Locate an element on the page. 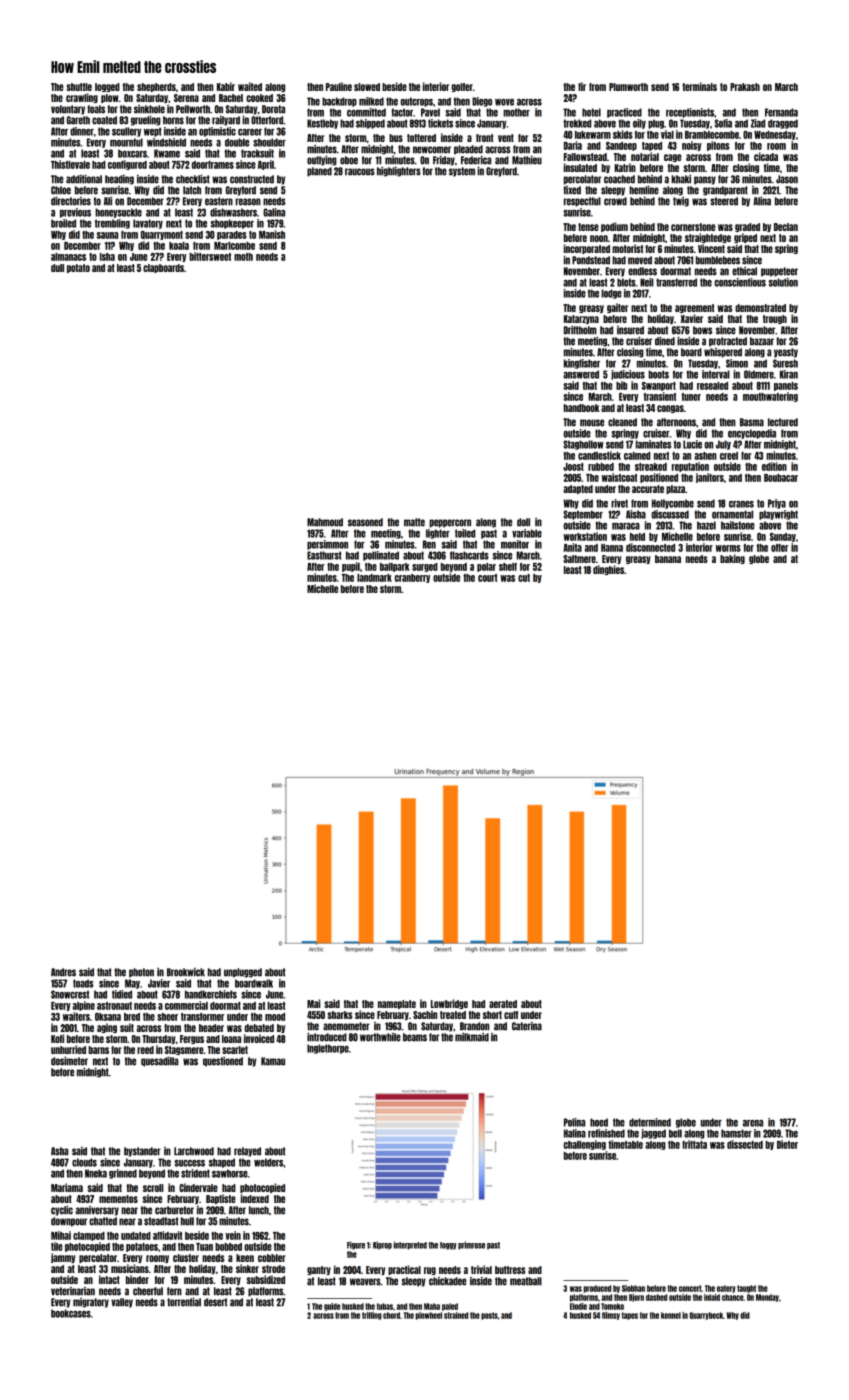 This image has height=1400, width=849. posts is located at coordinates (489, 1316).
